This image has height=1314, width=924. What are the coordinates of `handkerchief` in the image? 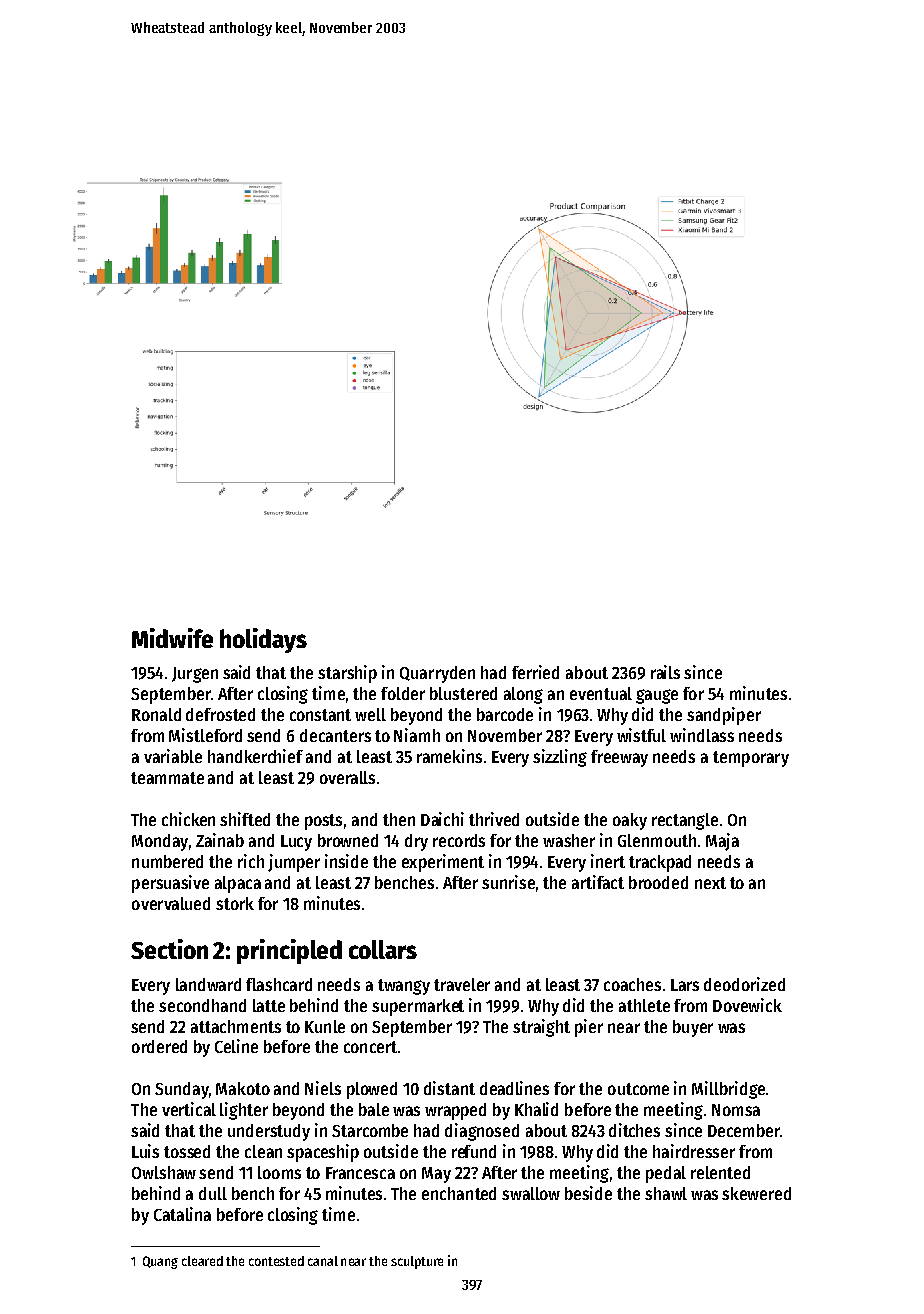 It's located at (255, 756).
